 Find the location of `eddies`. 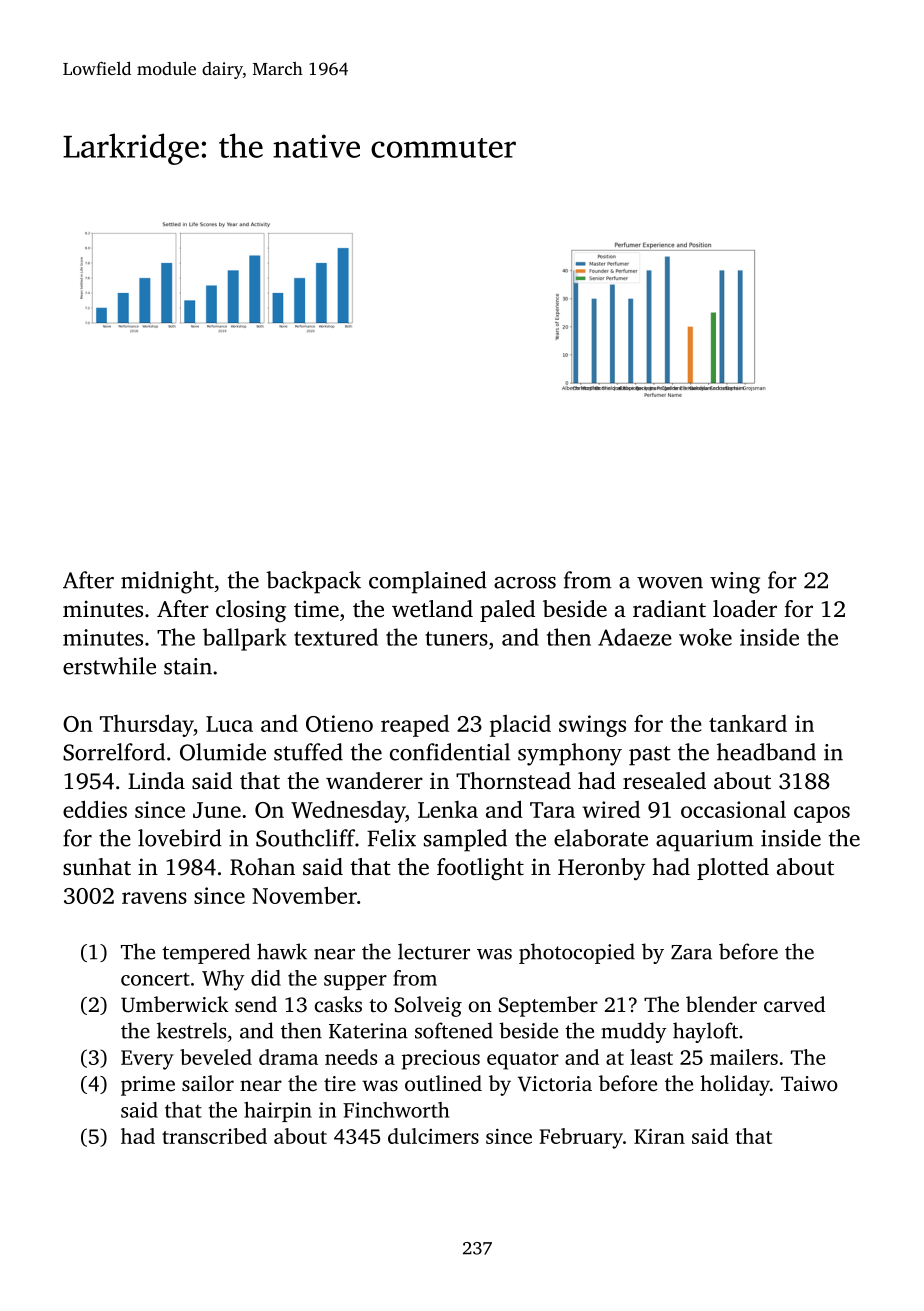

eddies is located at coordinates (95, 809).
